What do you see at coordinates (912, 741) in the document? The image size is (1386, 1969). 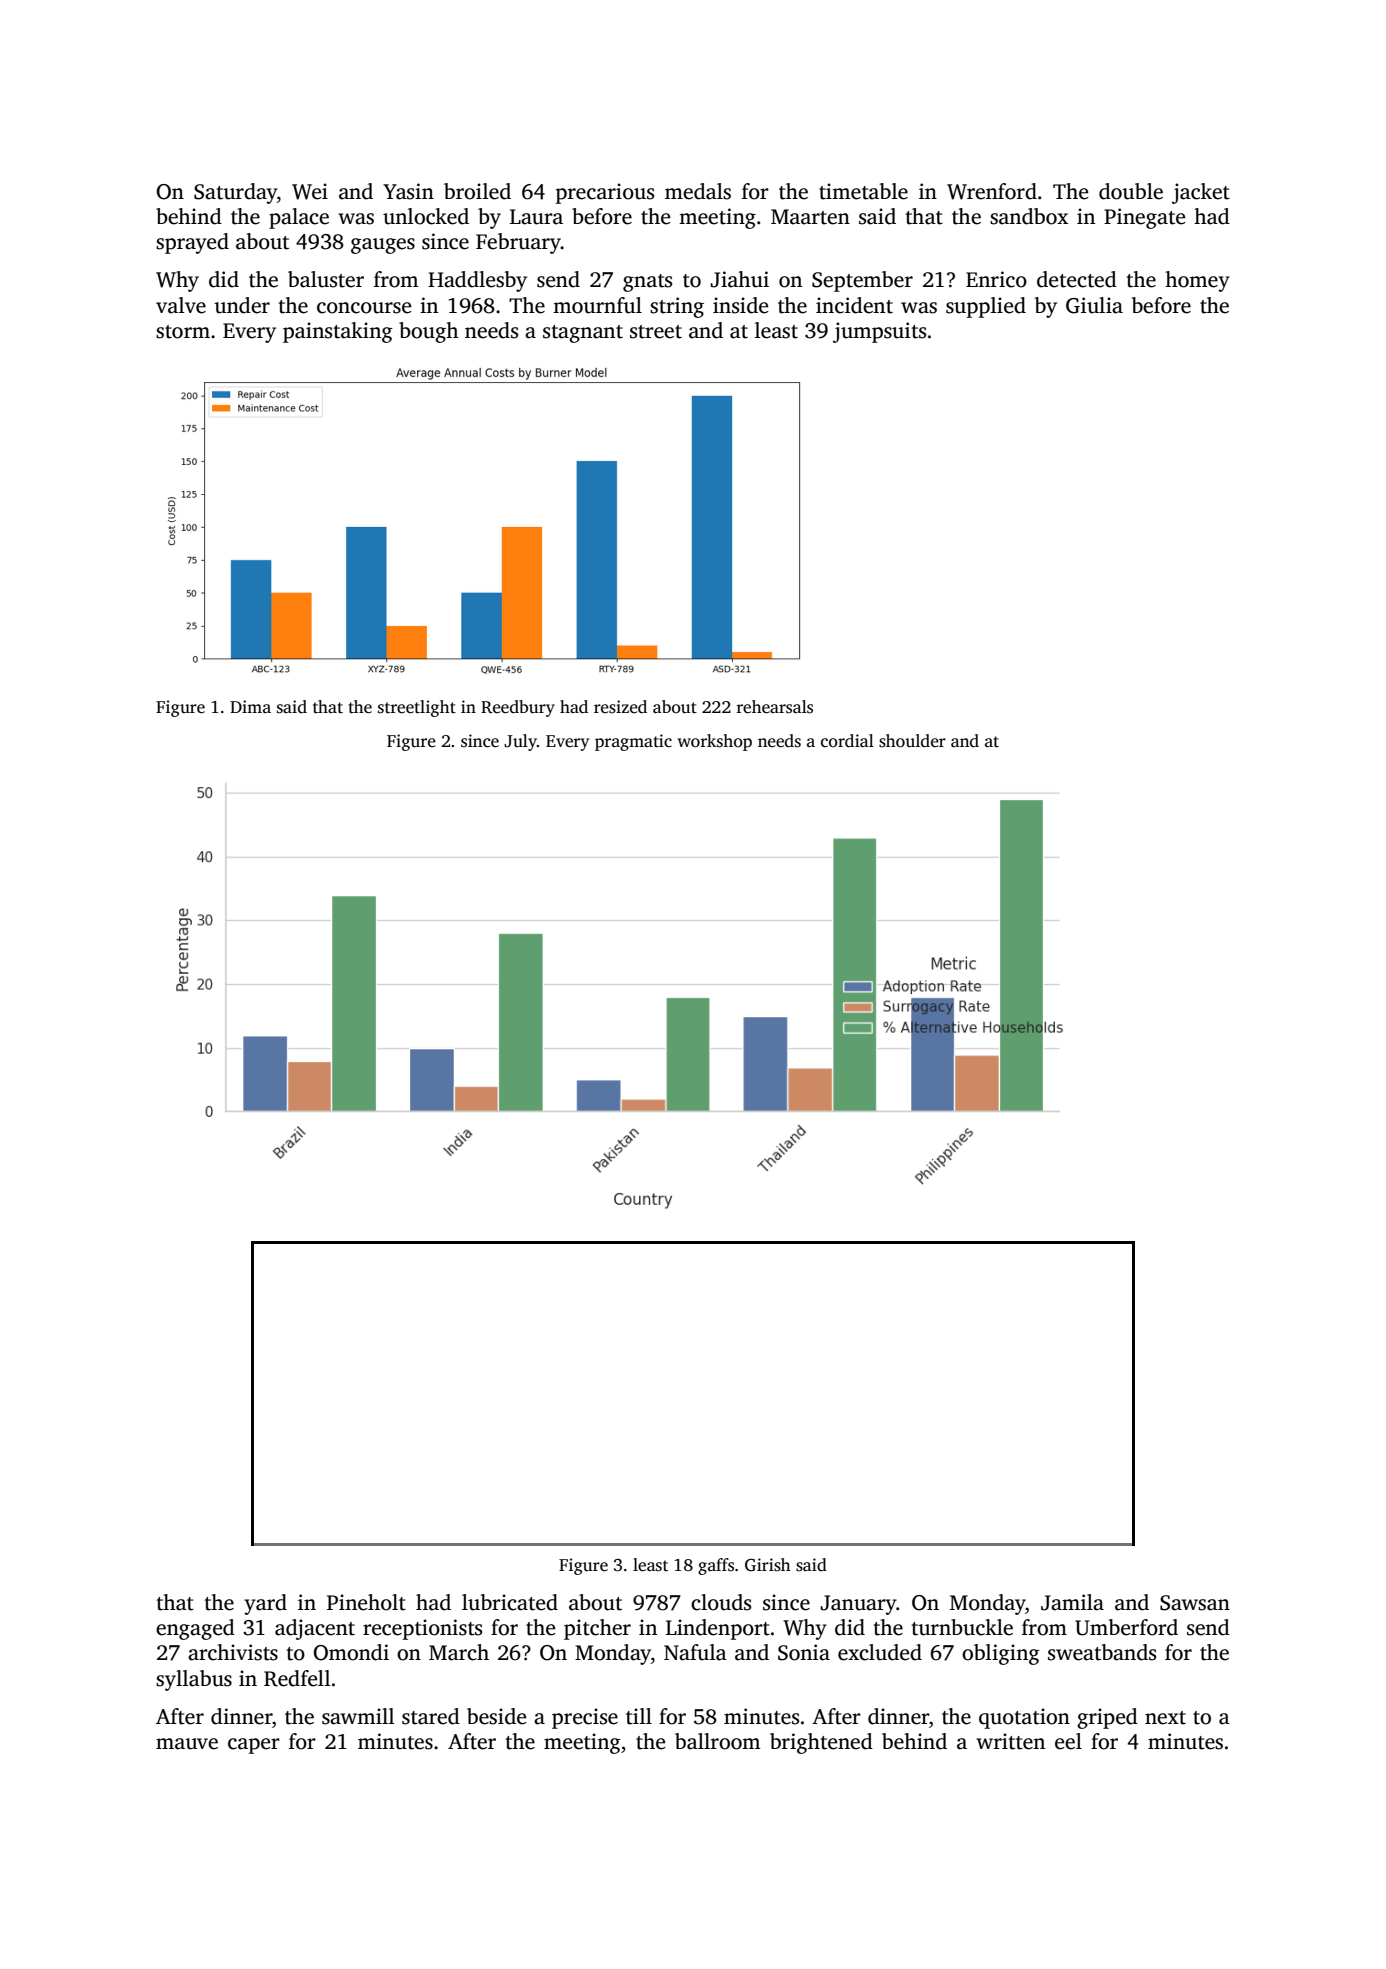 I see `shoulder` at bounding box center [912, 741].
